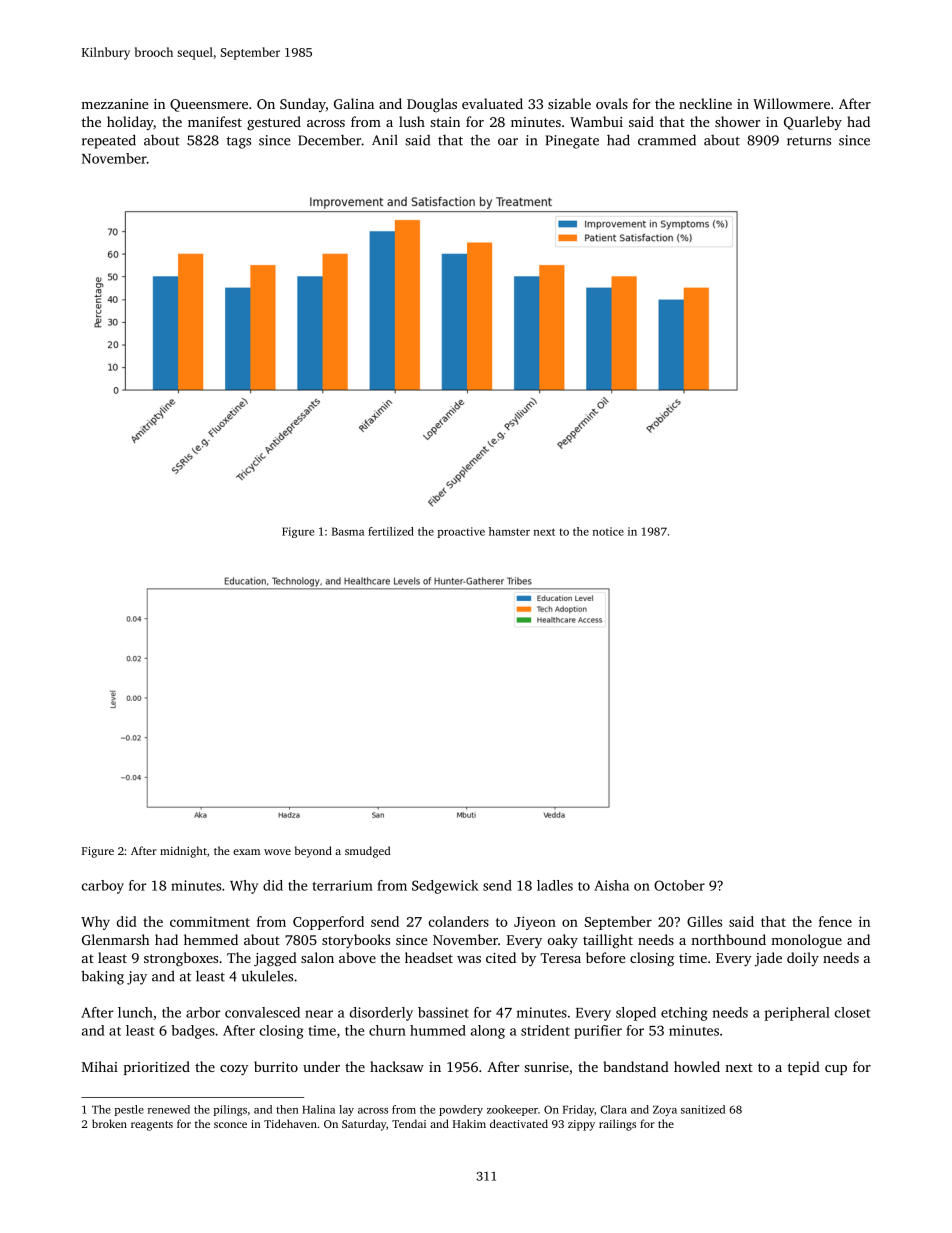 The image size is (952, 1233). Describe the element at coordinates (109, 1123) in the screenshot. I see `broken` at that location.
